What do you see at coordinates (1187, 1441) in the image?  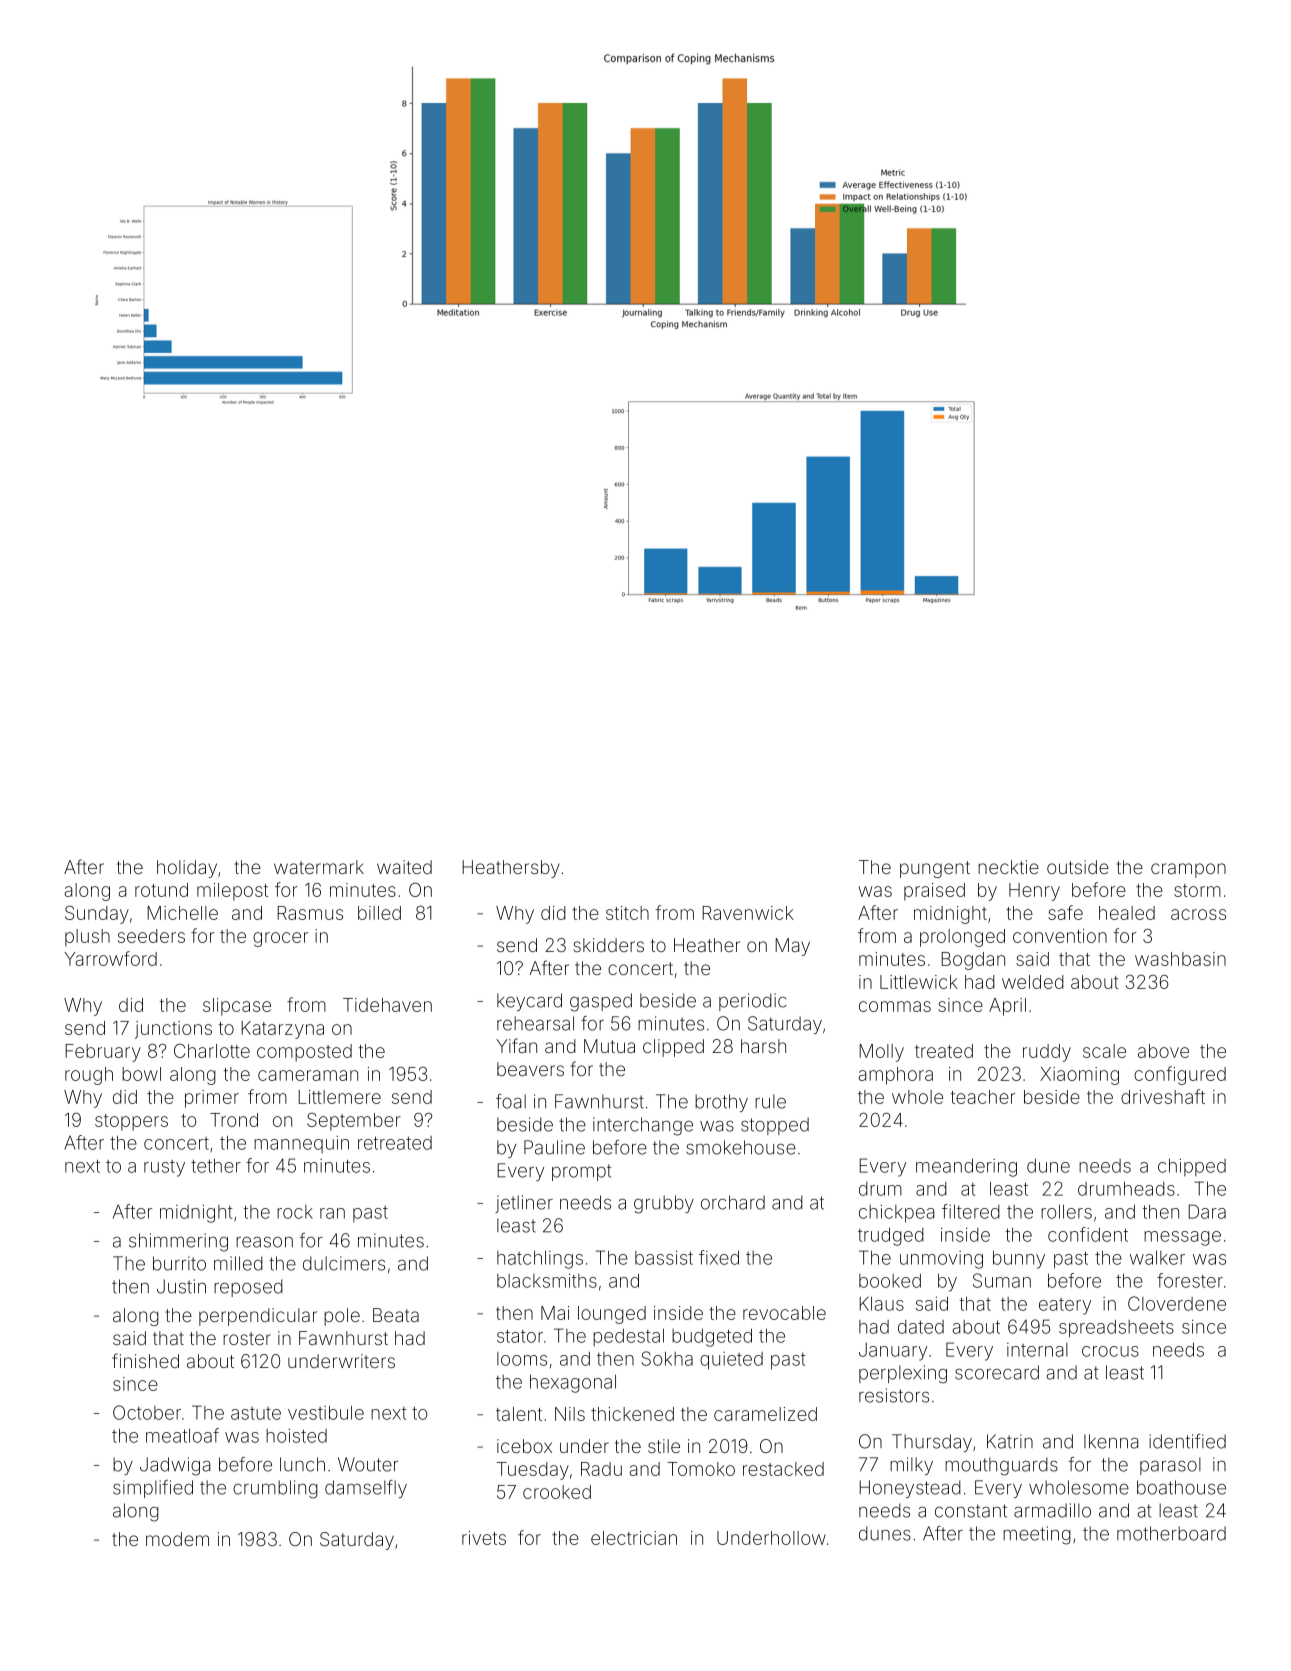 I see `identified` at bounding box center [1187, 1441].
